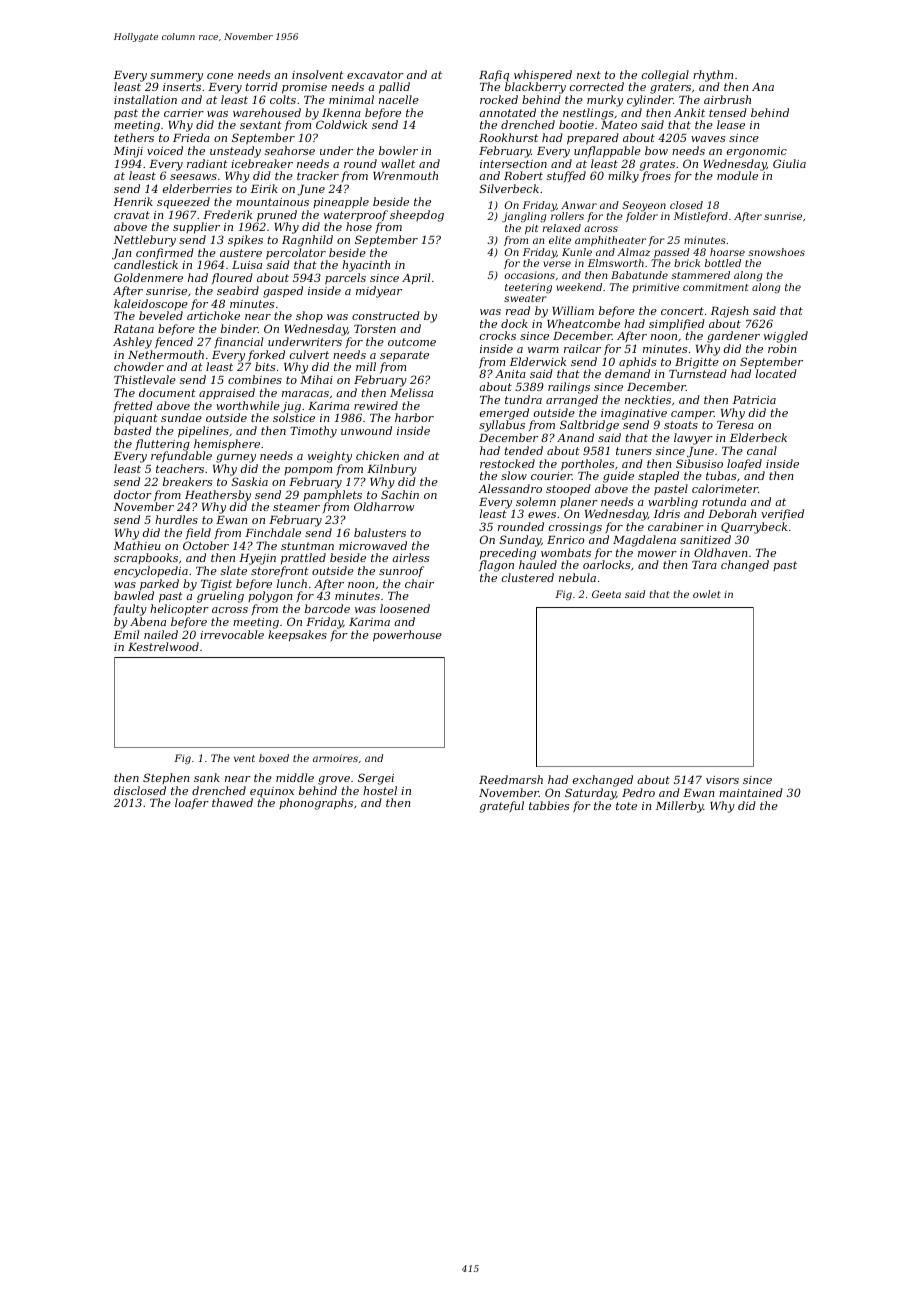 The height and width of the image is (1308, 924). What do you see at coordinates (145, 379) in the image?
I see `Thistlevale` at bounding box center [145, 379].
